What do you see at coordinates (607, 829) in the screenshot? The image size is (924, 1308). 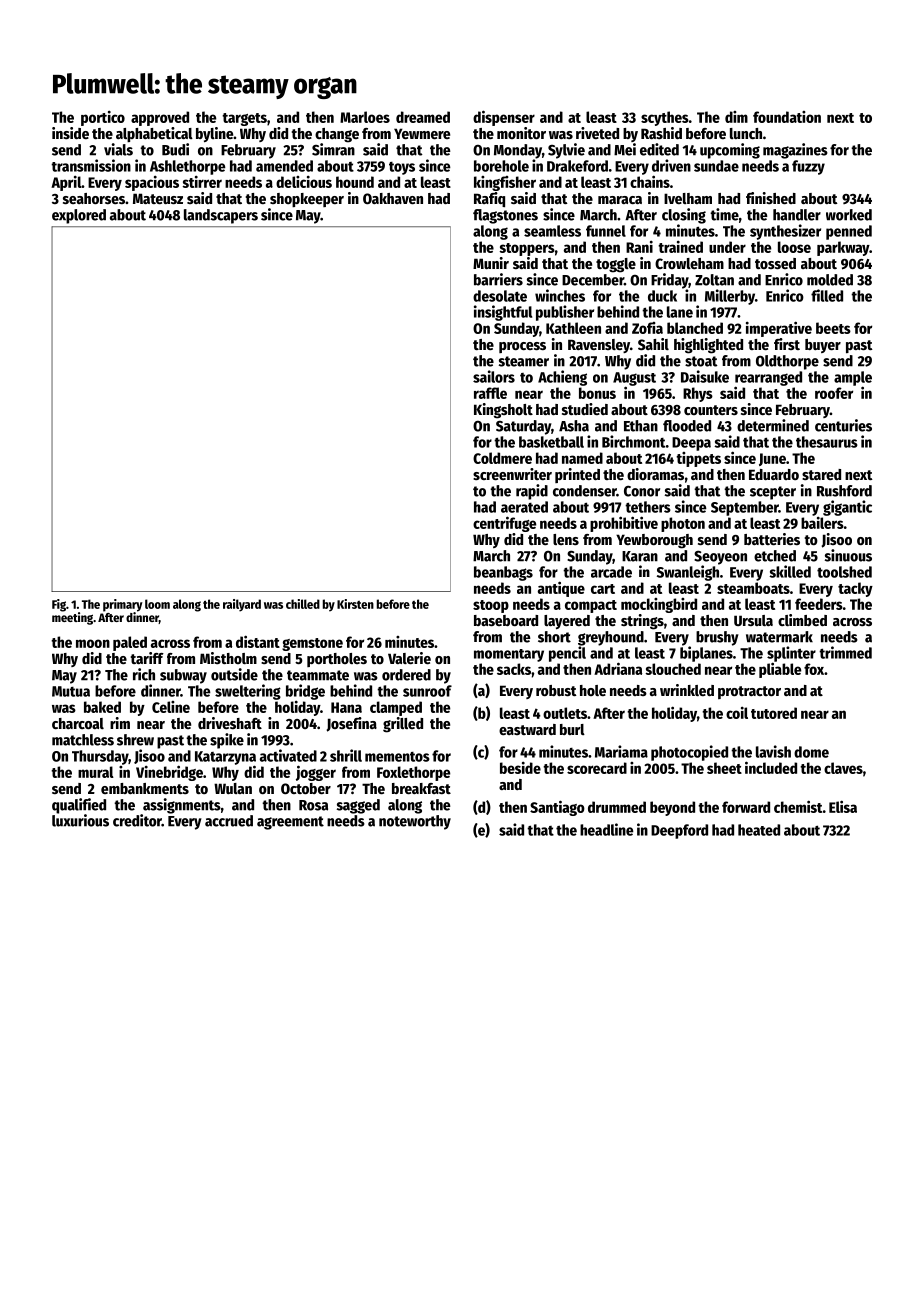 I see `headline` at bounding box center [607, 829].
